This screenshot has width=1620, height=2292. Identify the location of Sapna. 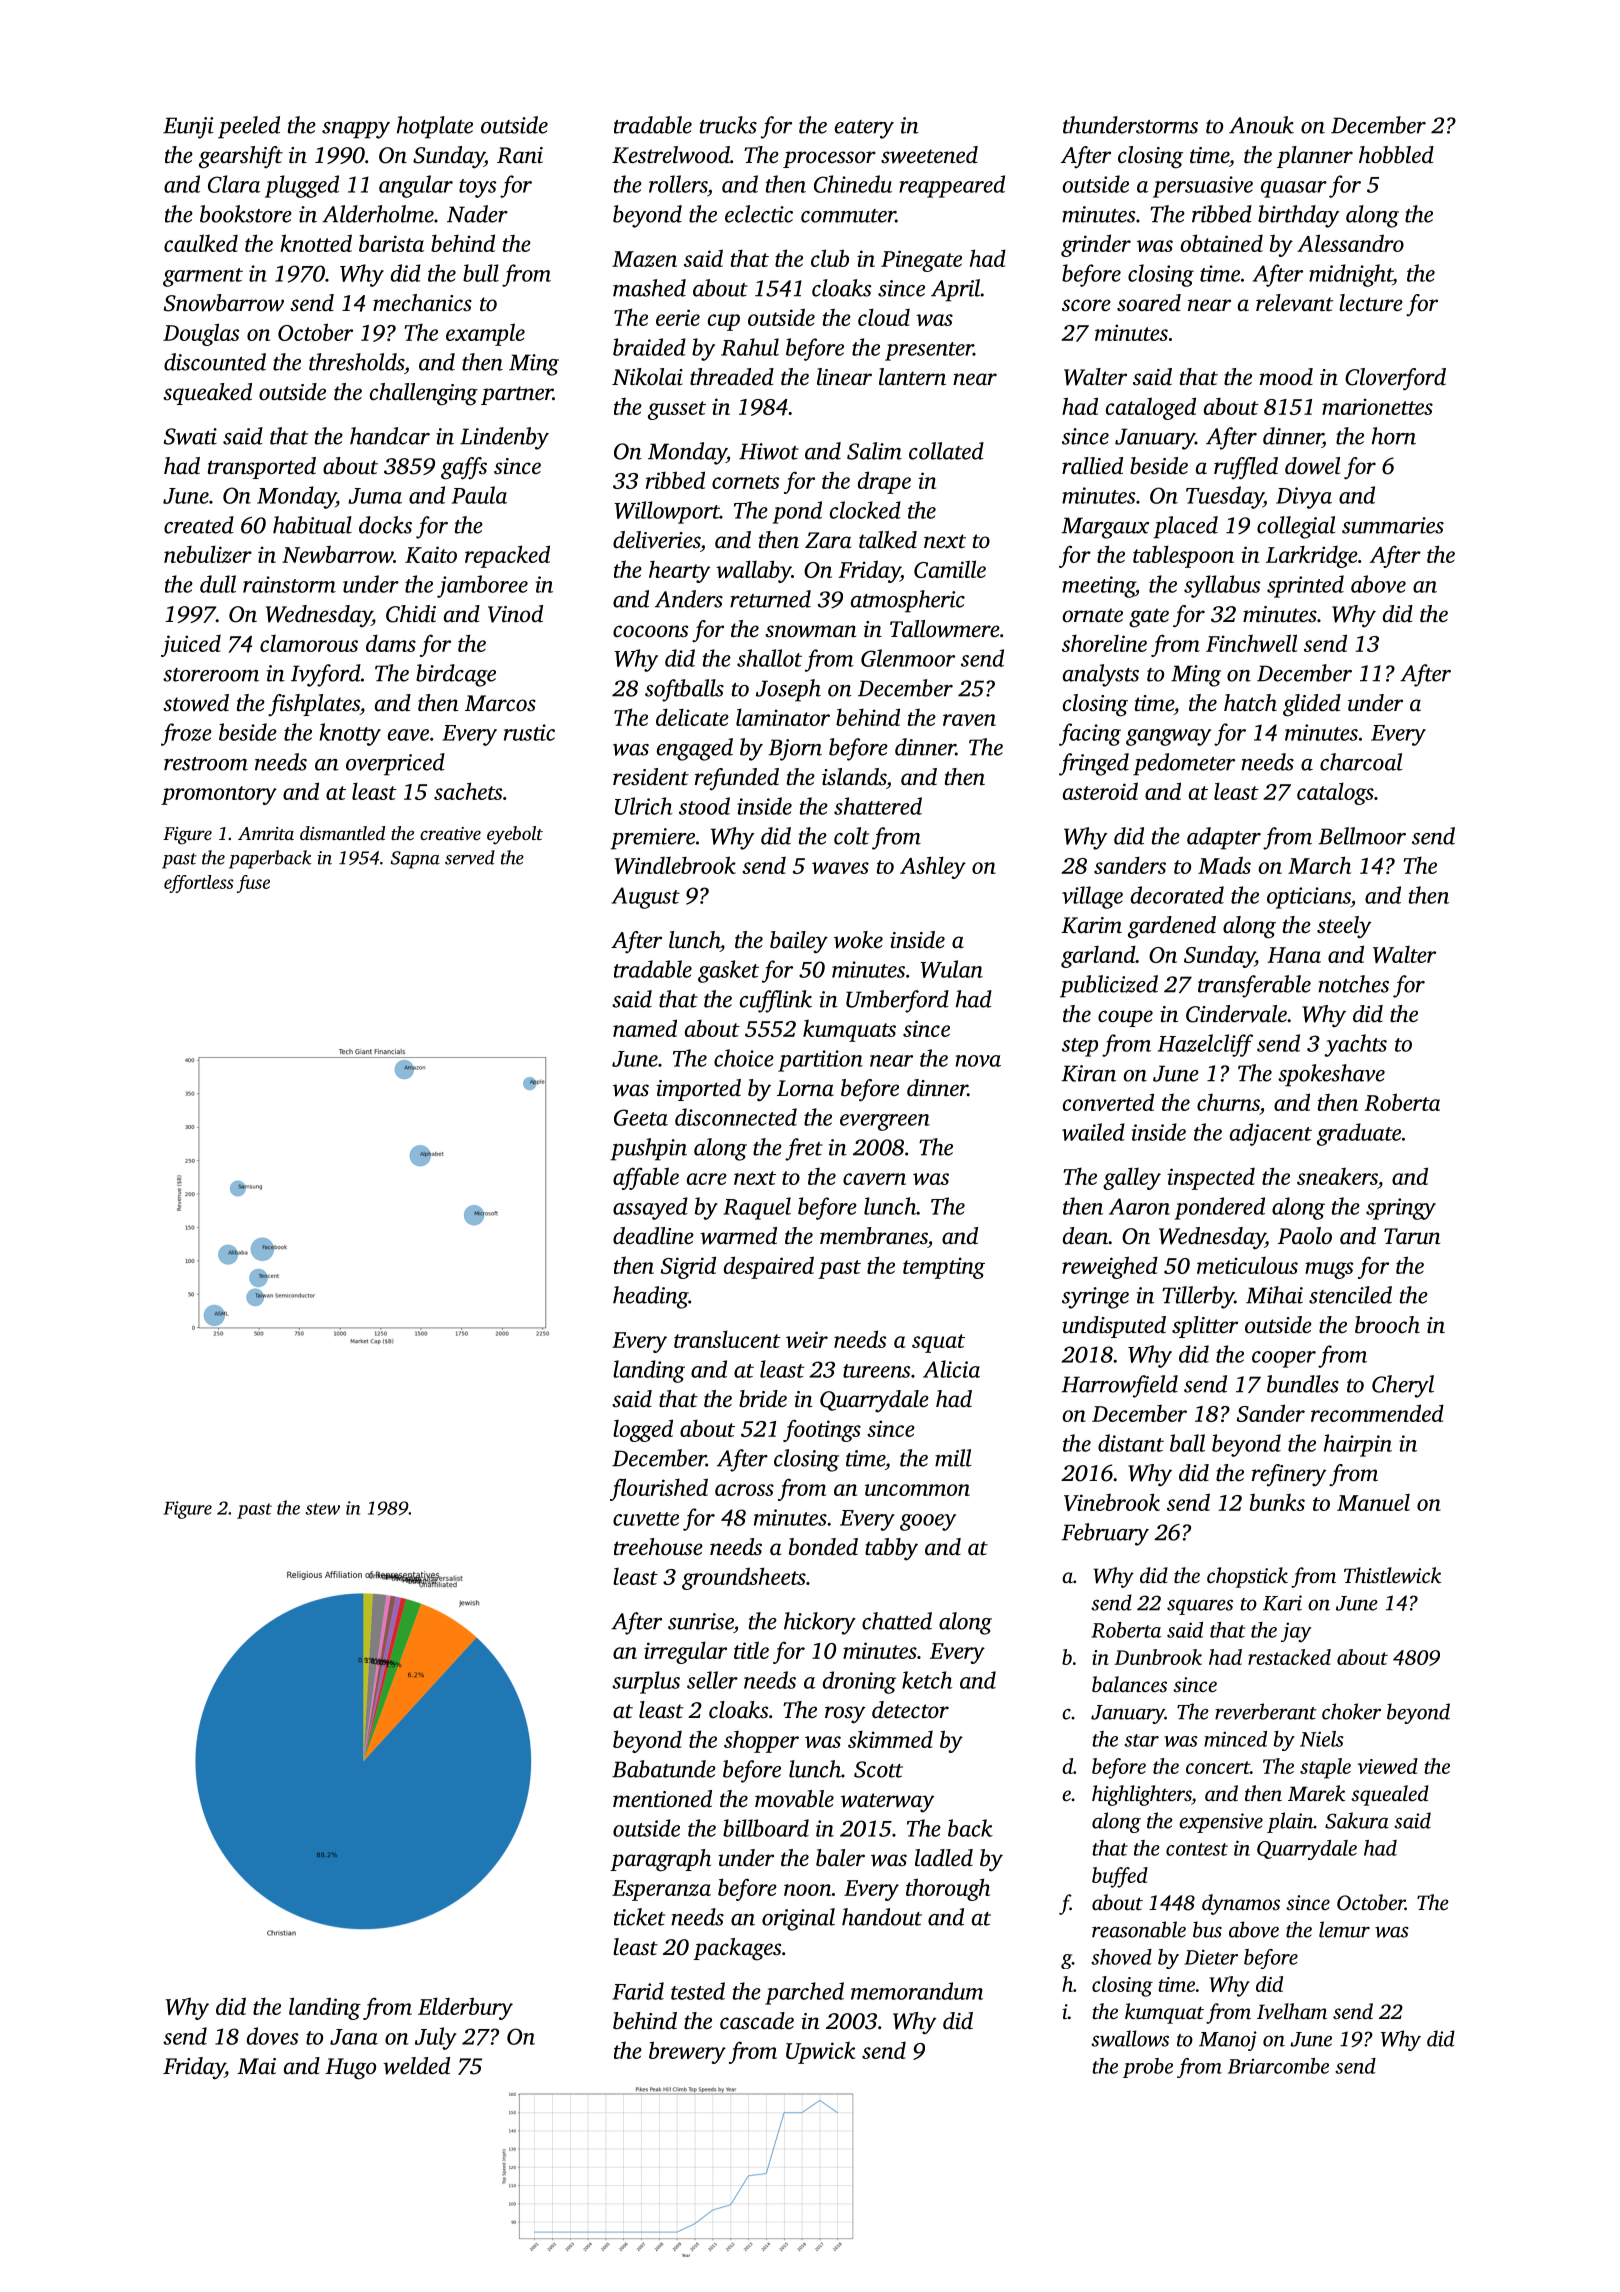
(415, 860).
